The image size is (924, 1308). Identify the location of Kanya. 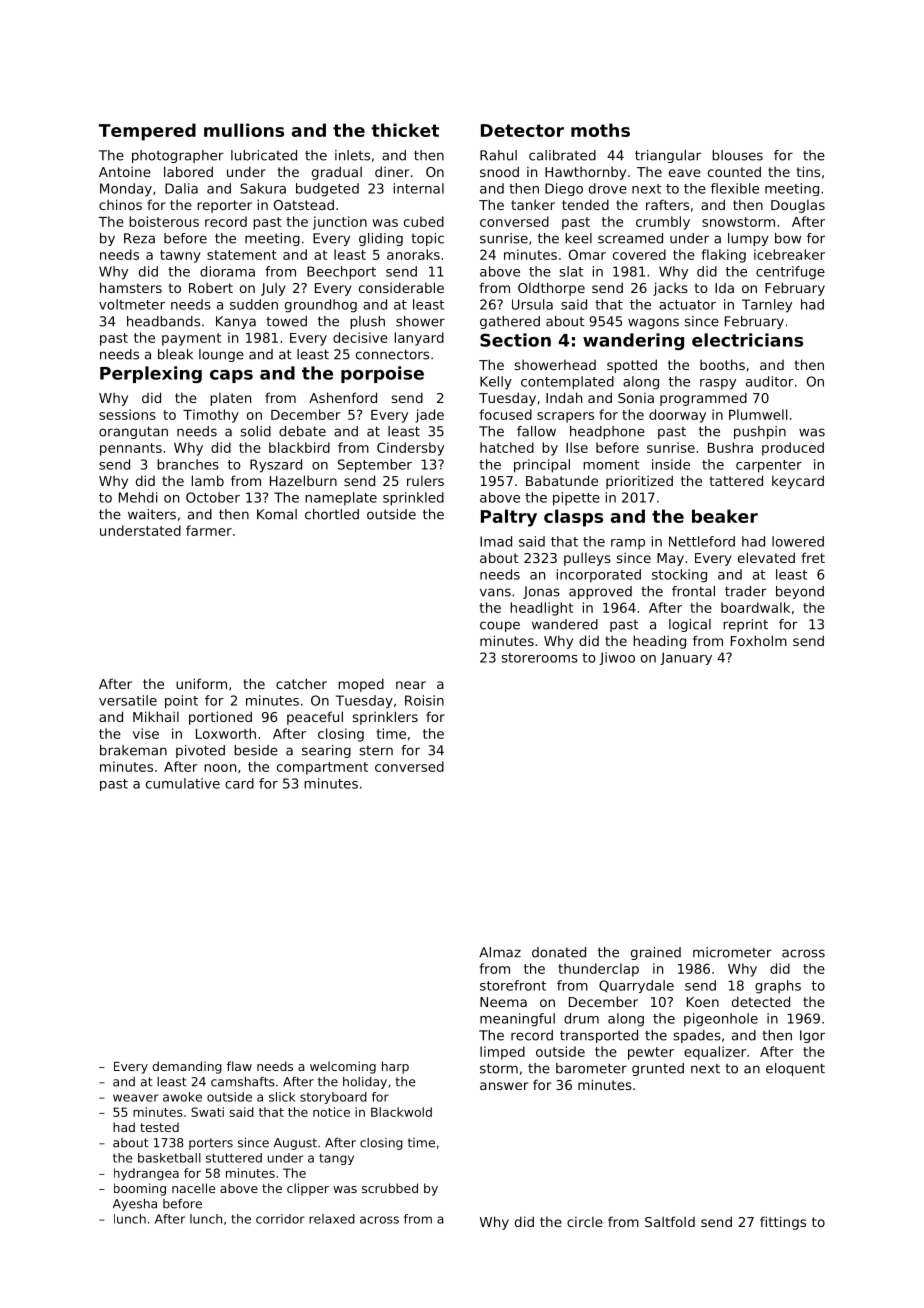
(236, 322).
